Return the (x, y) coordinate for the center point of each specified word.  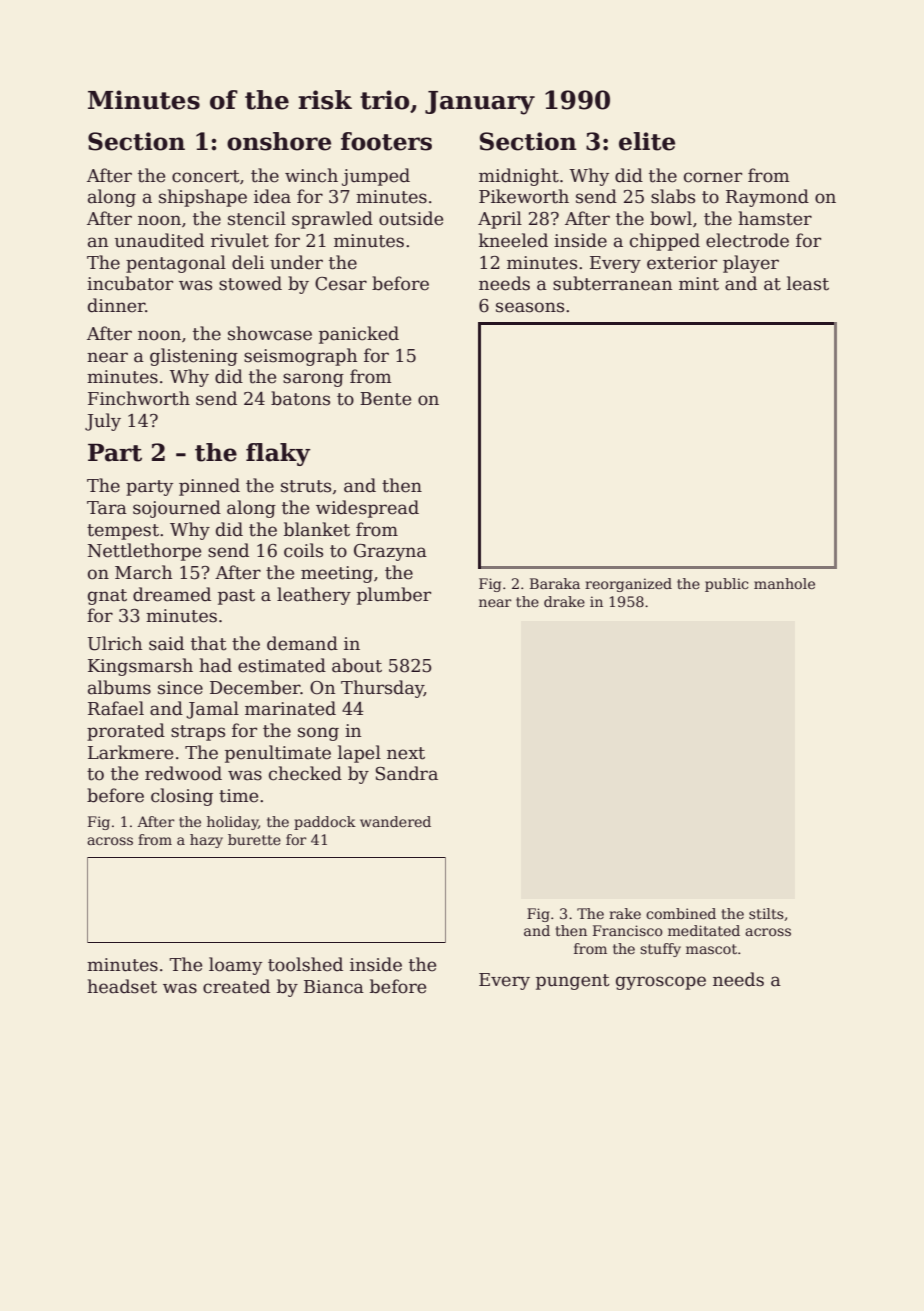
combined (681, 913)
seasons (530, 307)
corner (713, 177)
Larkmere (130, 752)
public (726, 585)
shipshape (203, 198)
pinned (209, 487)
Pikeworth (524, 196)
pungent (573, 982)
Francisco (628, 930)
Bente (385, 399)
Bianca (334, 987)
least (808, 283)
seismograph (300, 357)
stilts (766, 913)
